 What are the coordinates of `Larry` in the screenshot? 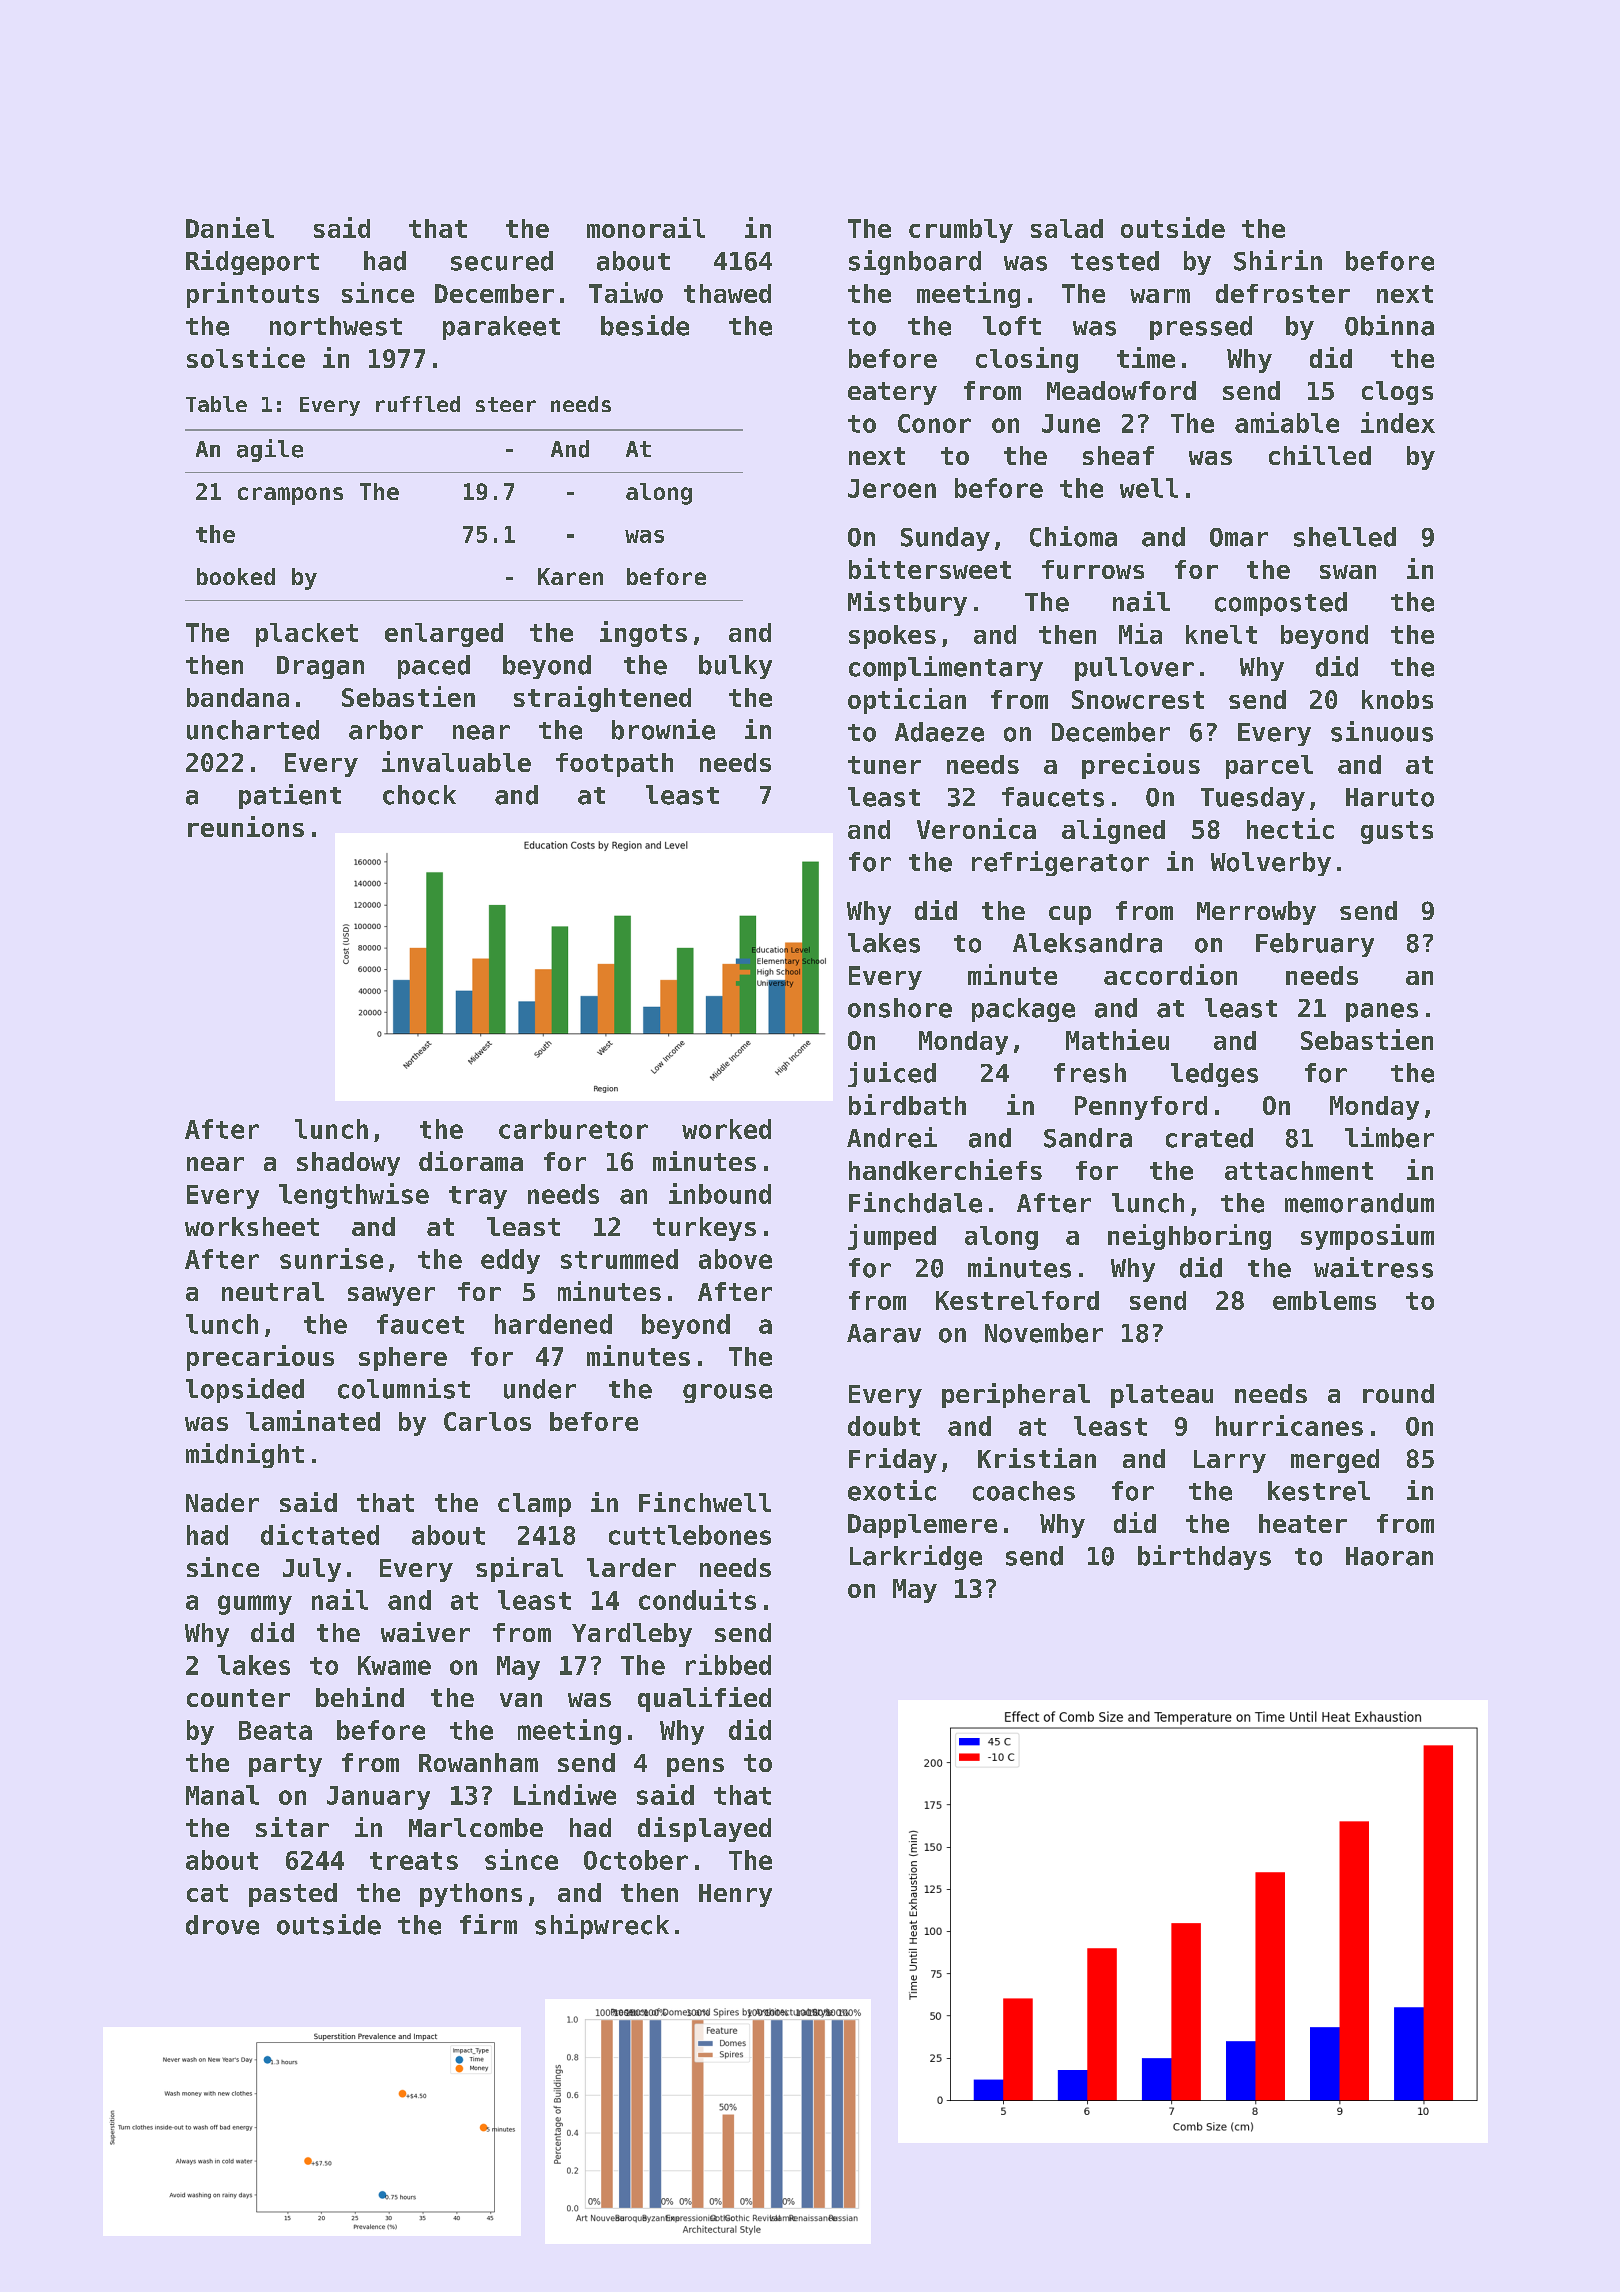 It's located at (1230, 1461).
